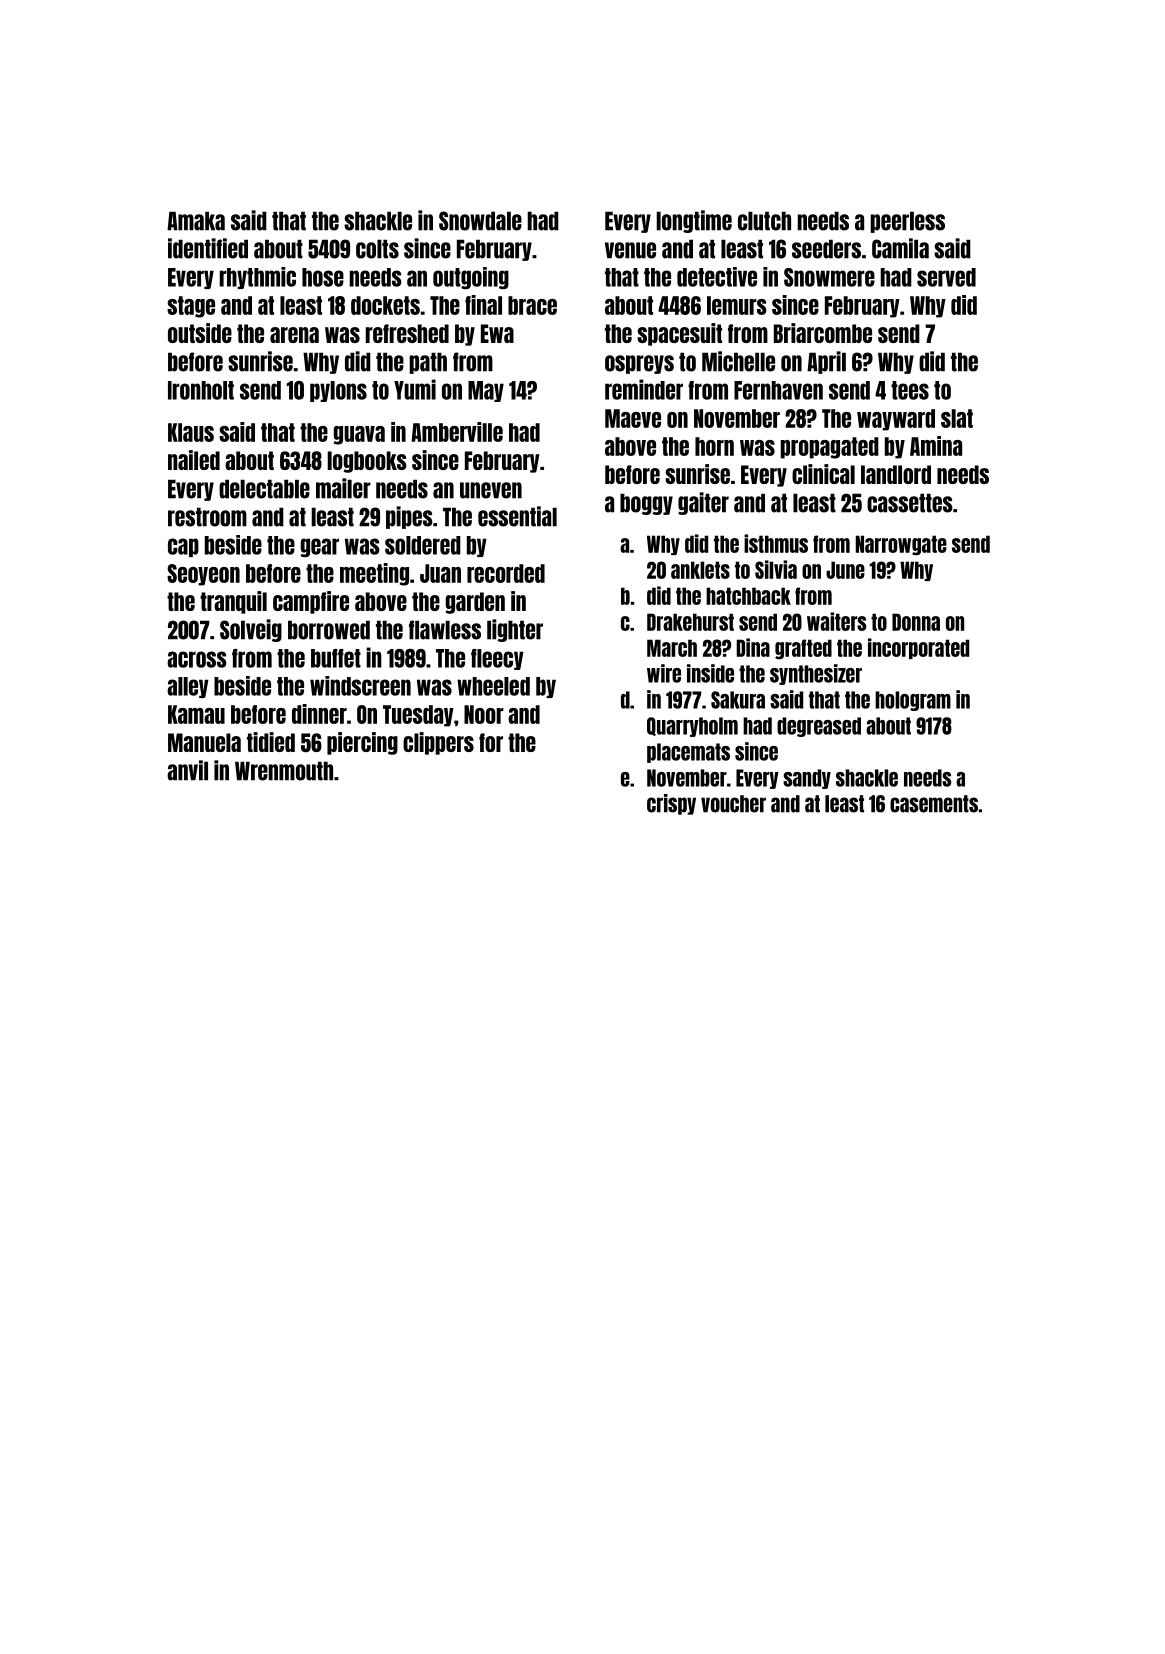 The width and height of the image is (1165, 1654). Describe the element at coordinates (438, 743) in the image. I see `clippers` at that location.
